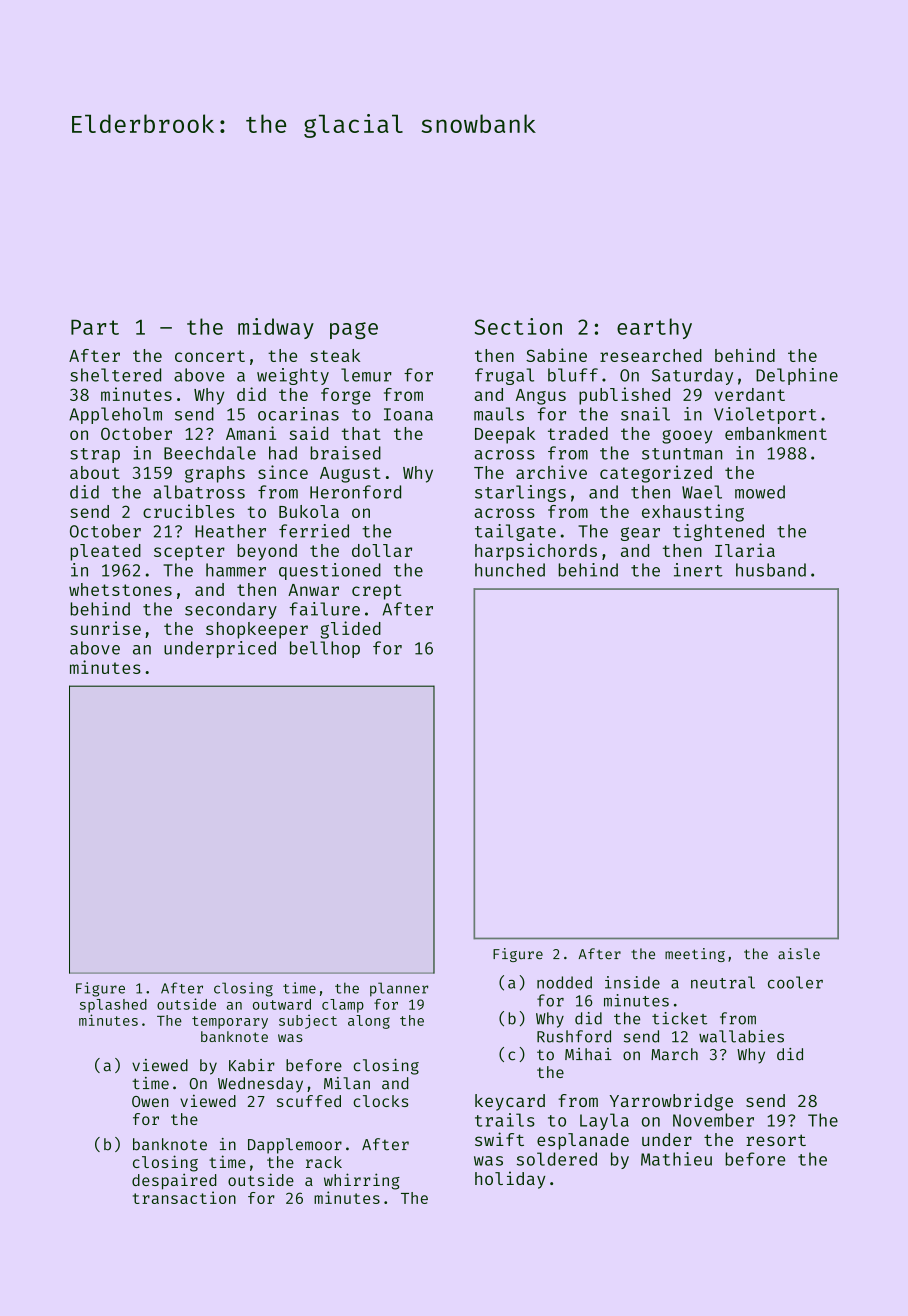  I want to click on nodded, so click(564, 982).
